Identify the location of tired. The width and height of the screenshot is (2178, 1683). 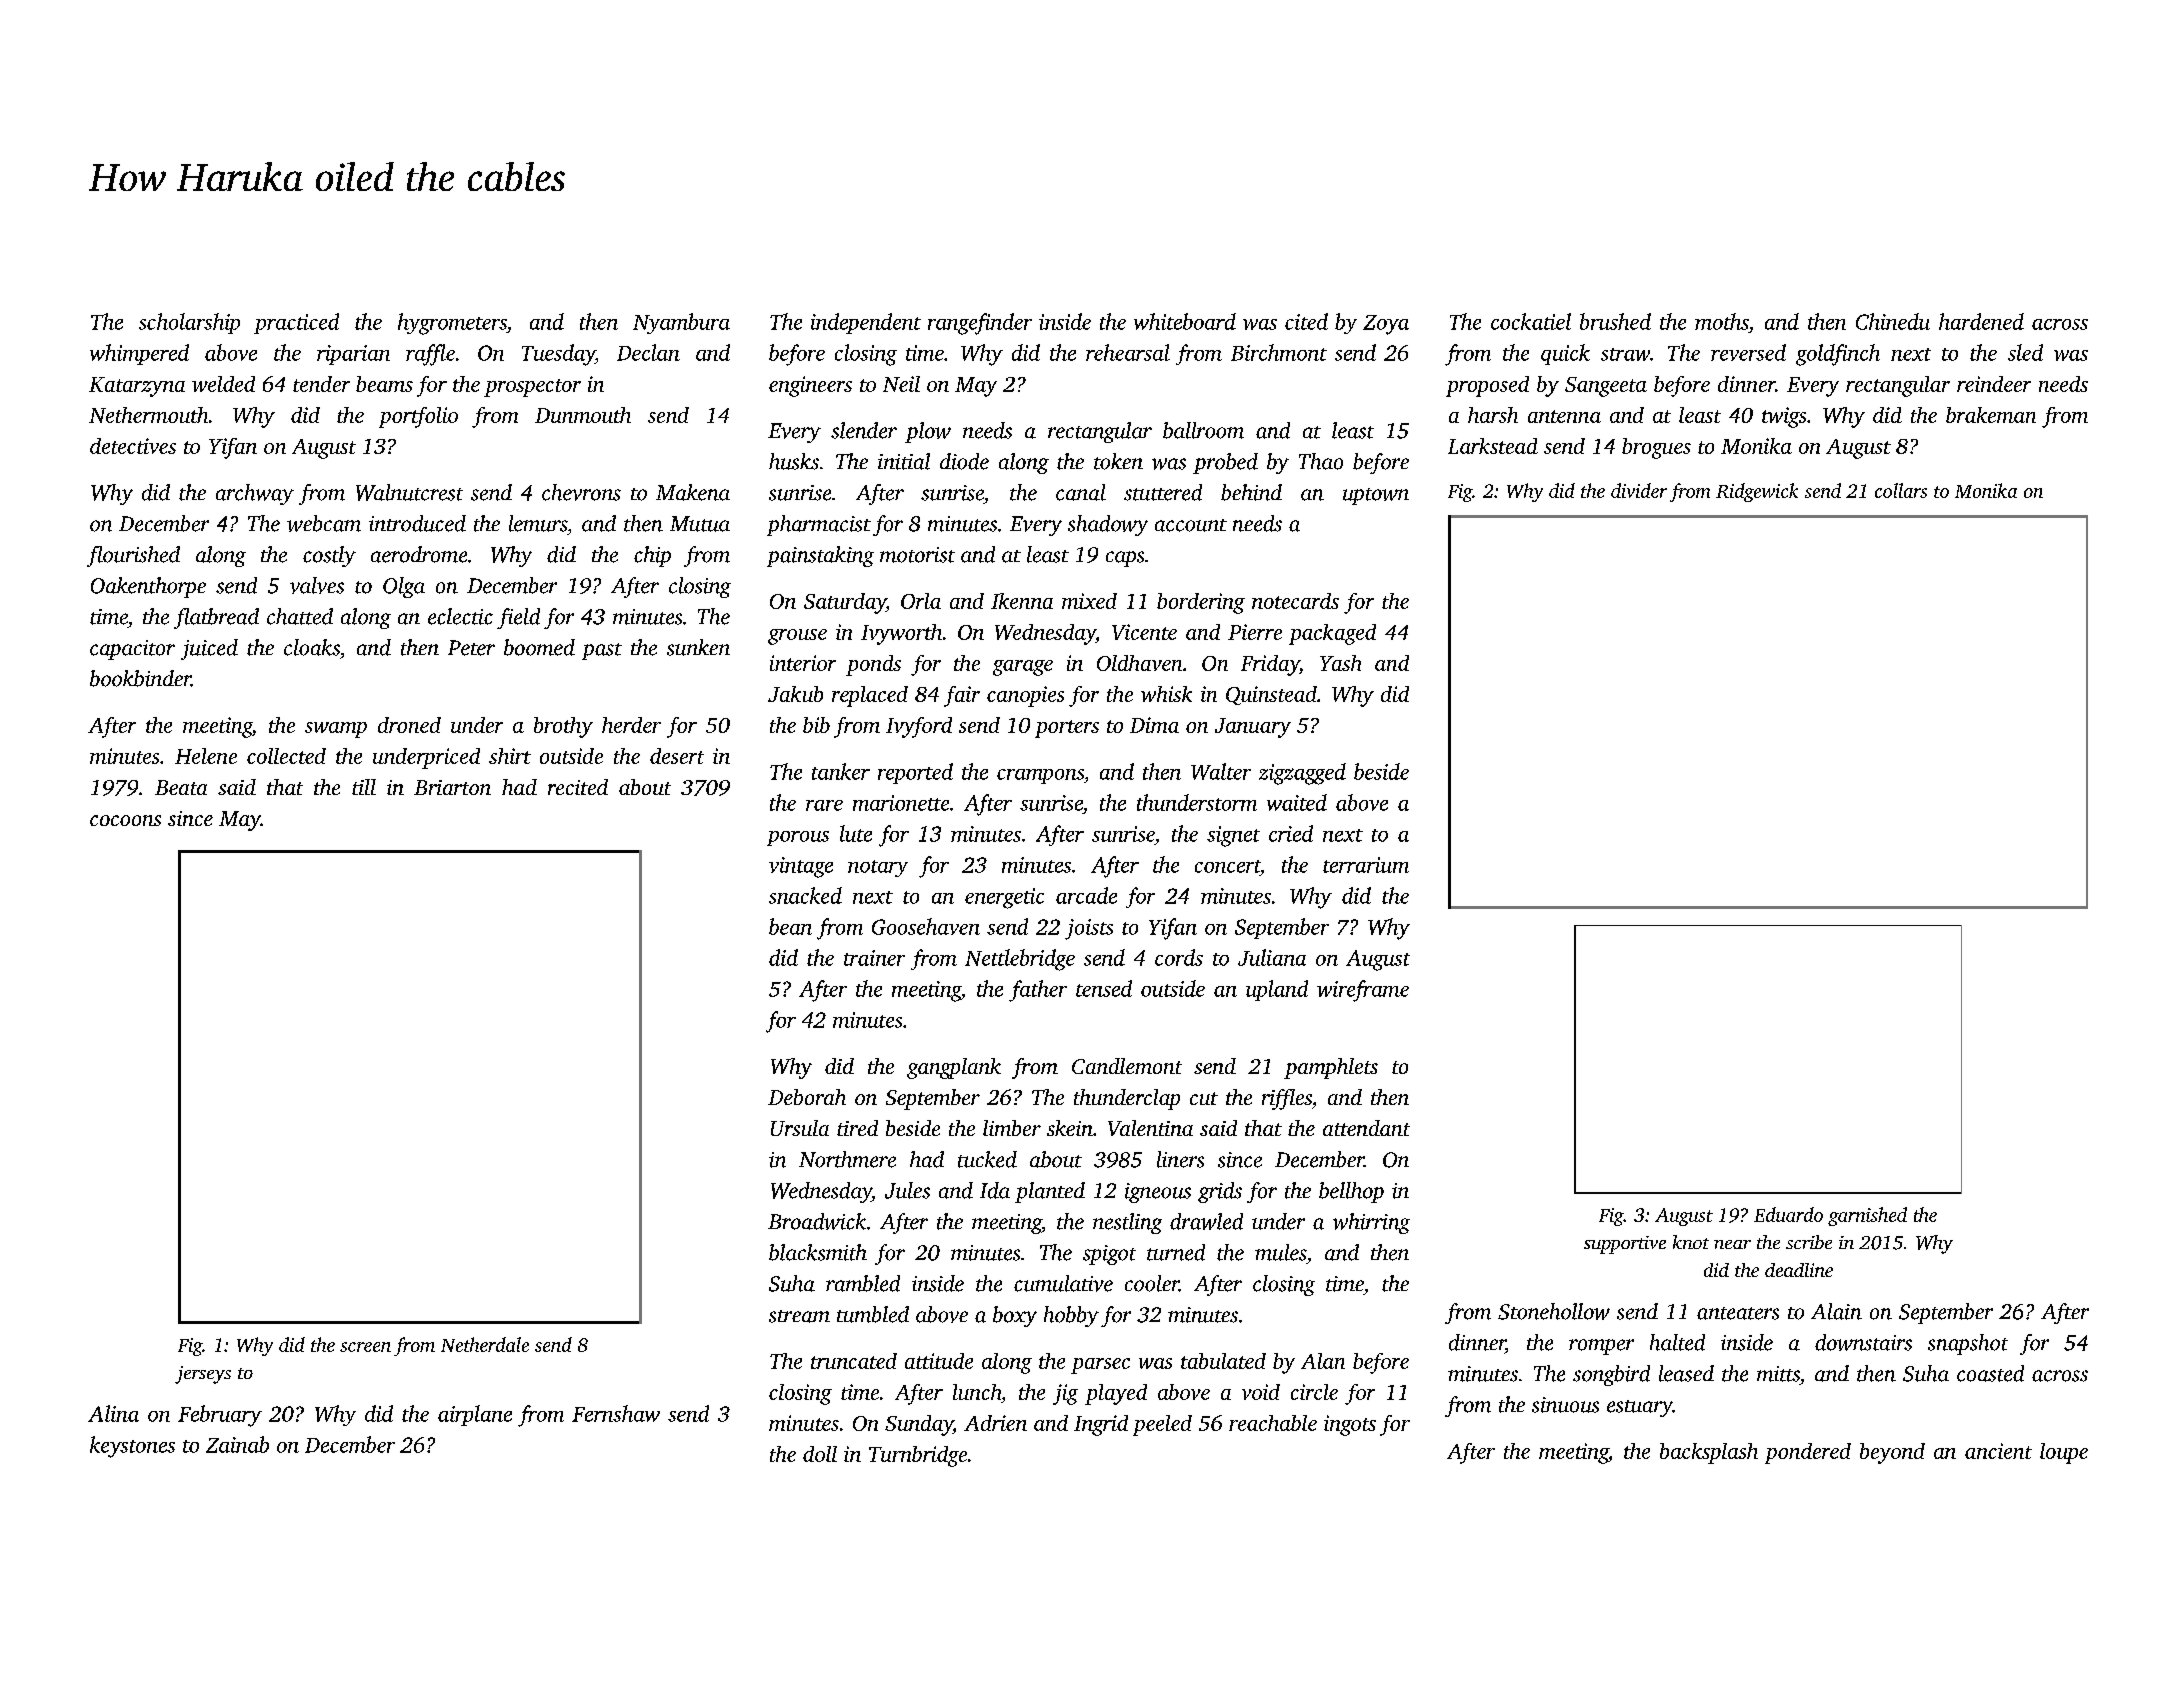
(857, 1128).
